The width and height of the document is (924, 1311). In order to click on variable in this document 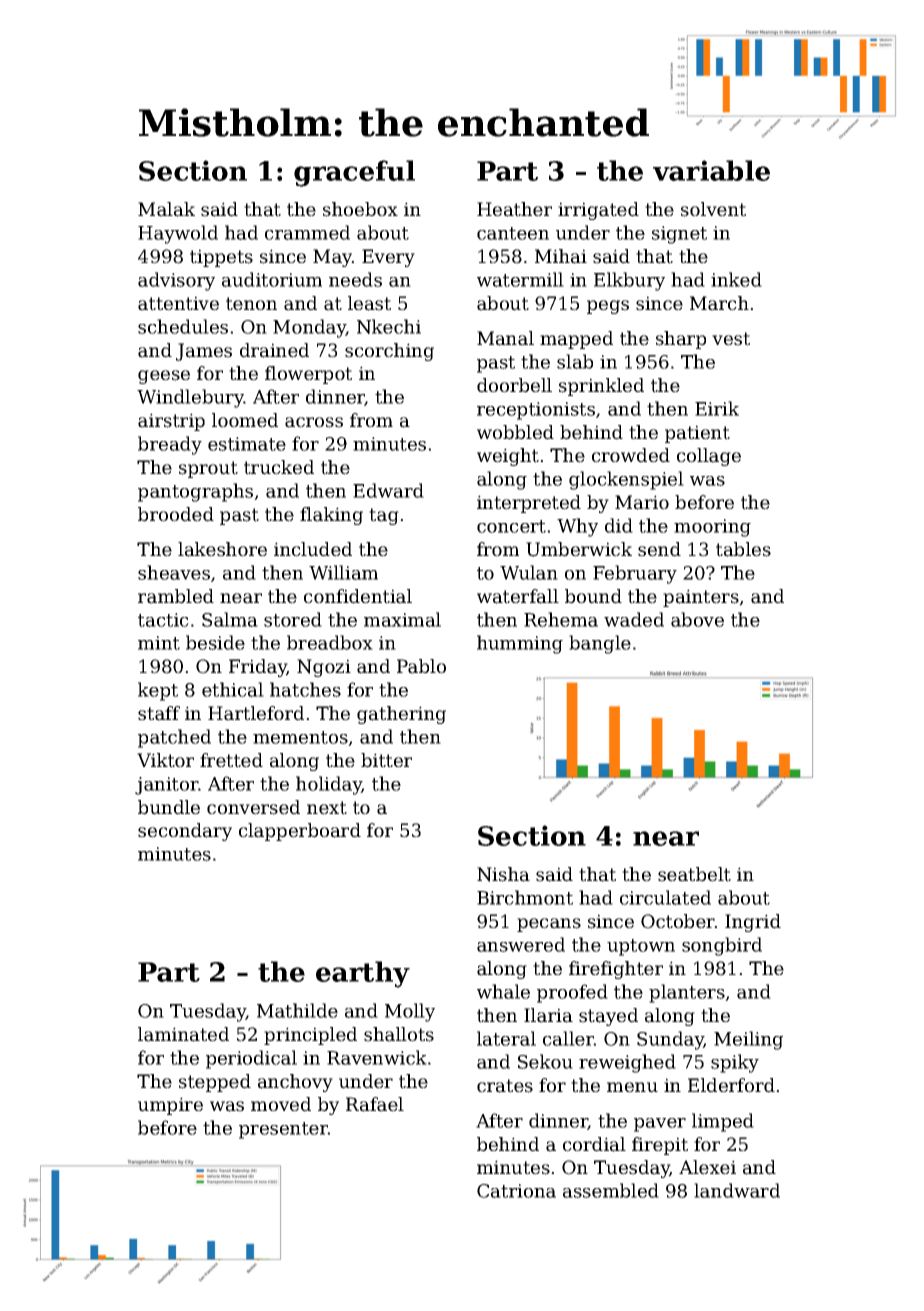, I will do `click(711, 170)`.
